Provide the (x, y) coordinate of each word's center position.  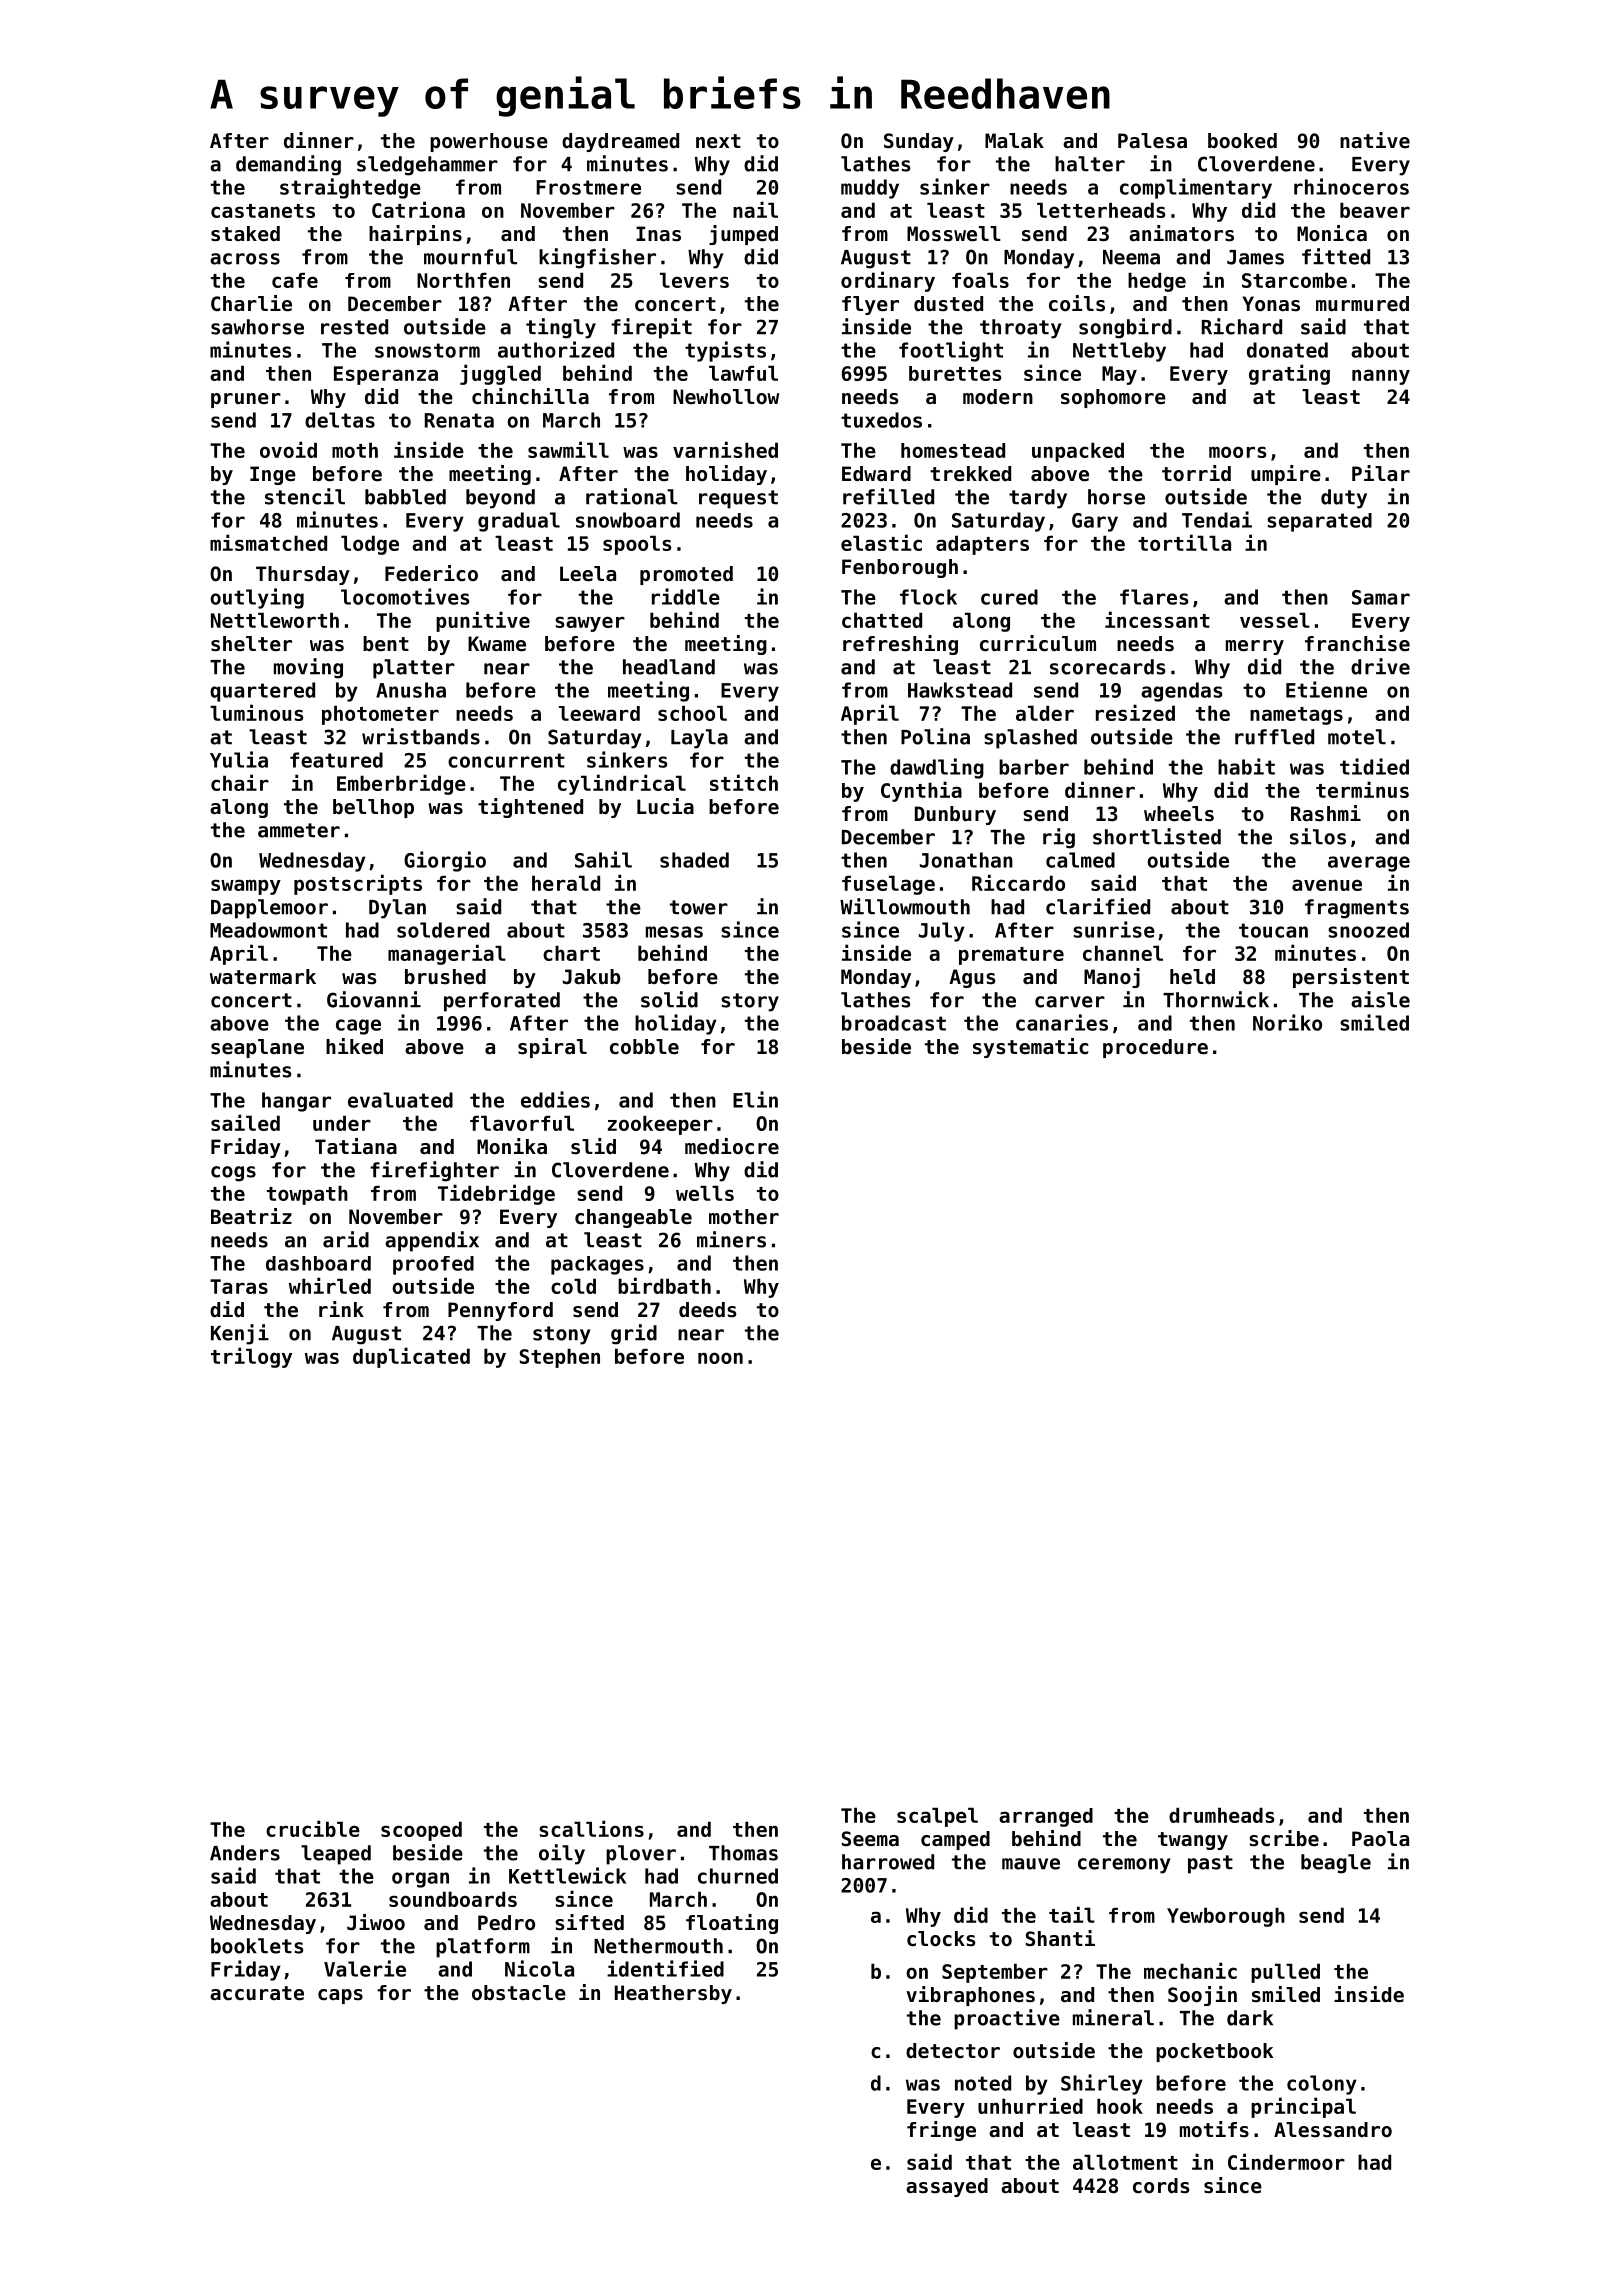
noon (720, 1358)
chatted (882, 620)
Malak (1014, 141)
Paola (1380, 1839)
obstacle (519, 1993)
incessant (1157, 619)
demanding (288, 165)
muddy (870, 189)
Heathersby (673, 1994)
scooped (421, 1831)
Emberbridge (401, 784)
